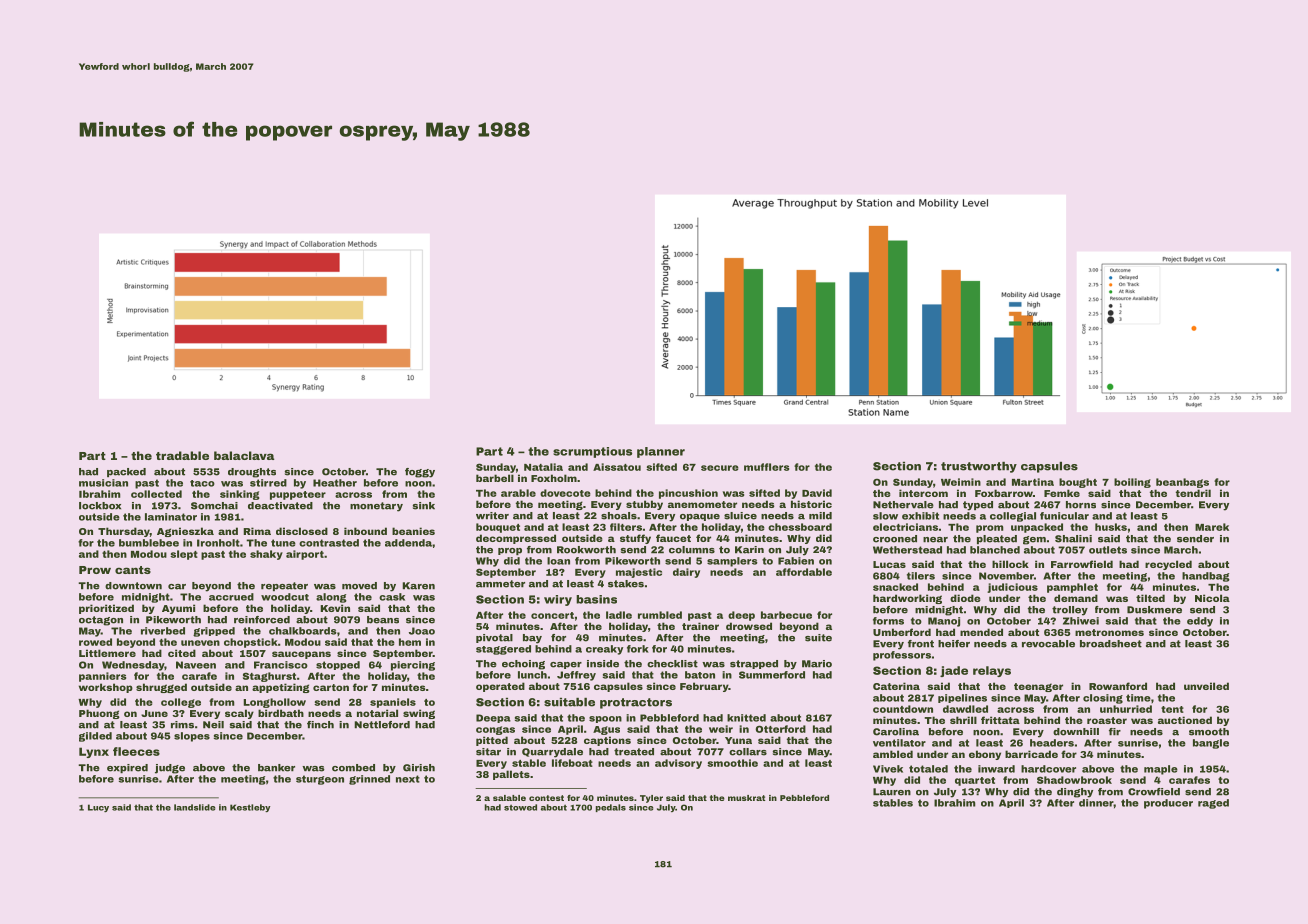  I want to click on stowed, so click(520, 807).
